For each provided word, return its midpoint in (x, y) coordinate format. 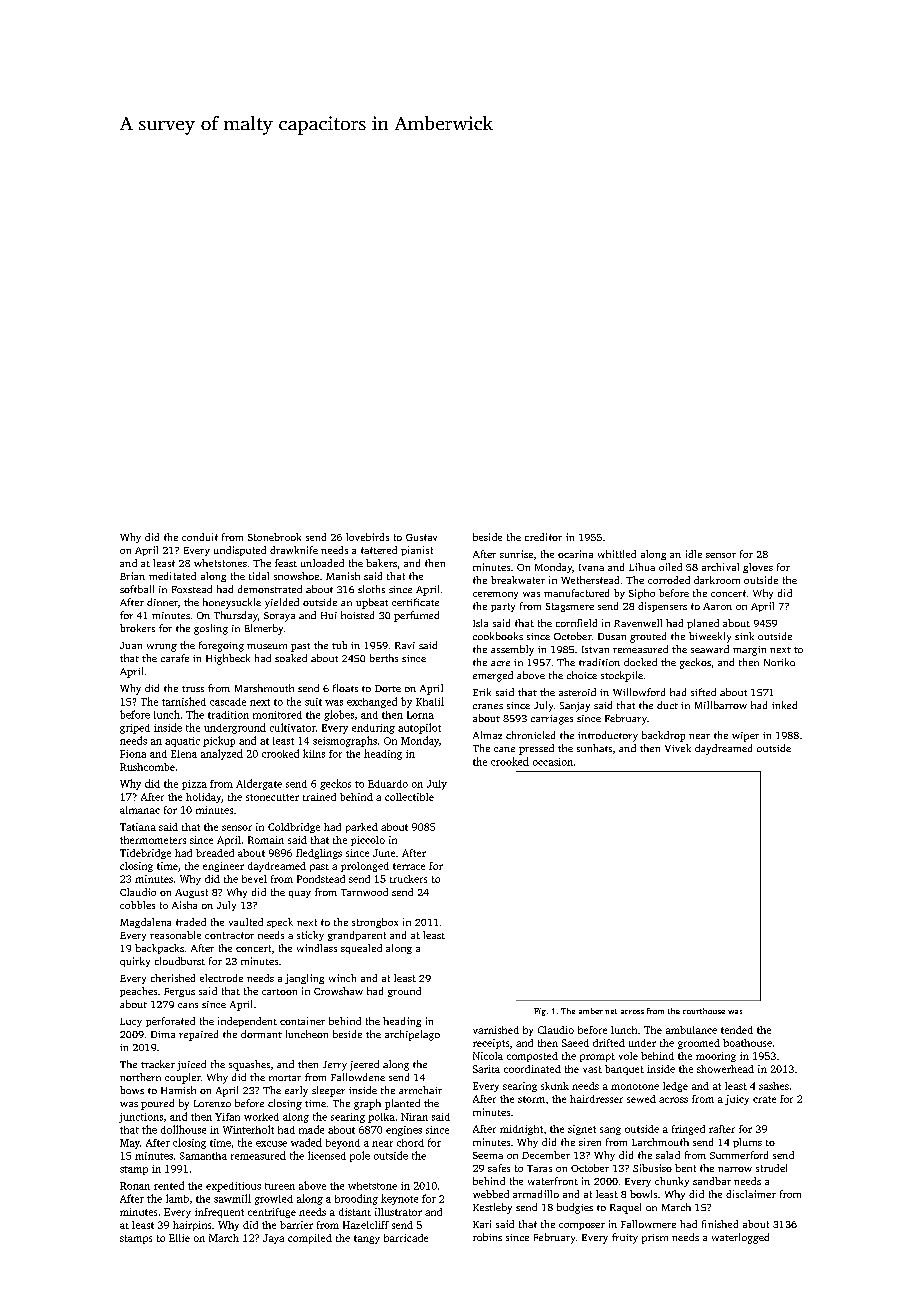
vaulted (246, 922)
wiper (745, 737)
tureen (280, 1186)
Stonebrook (274, 537)
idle (694, 554)
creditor (543, 537)
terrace (409, 866)
